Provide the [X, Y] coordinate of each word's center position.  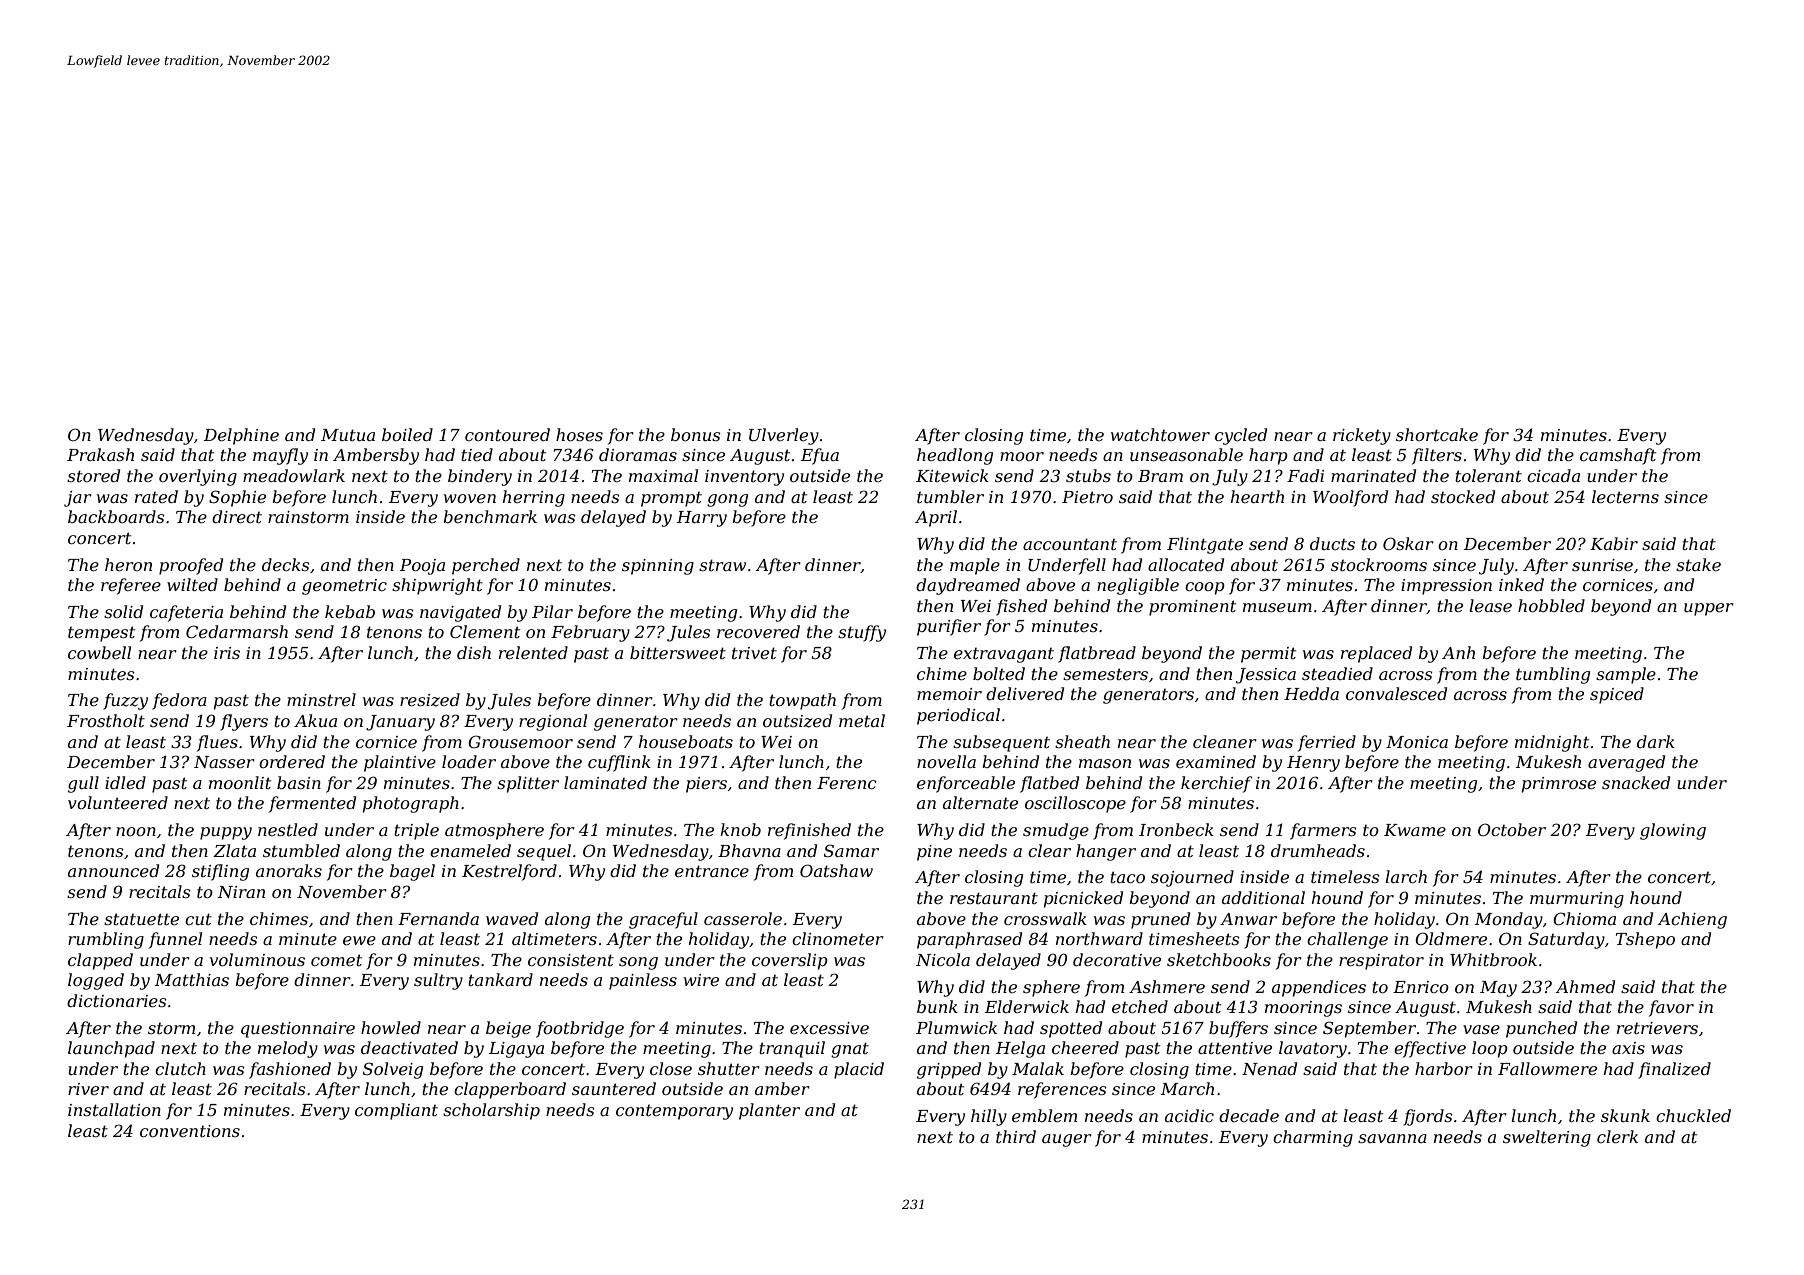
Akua [315, 720]
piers [706, 785]
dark [1656, 741]
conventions [190, 1131]
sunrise [1602, 565]
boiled [407, 434]
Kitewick [952, 475]
